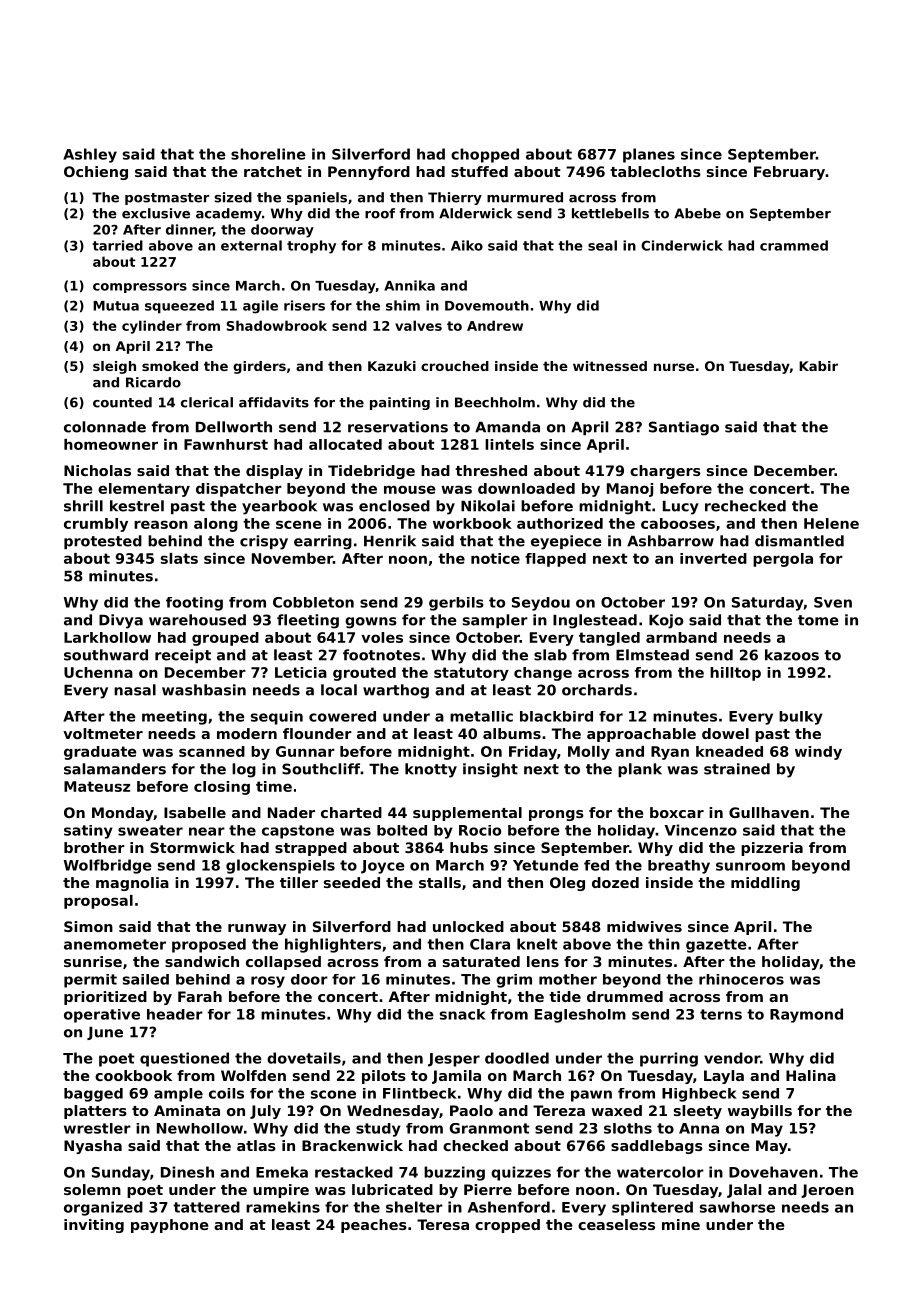 The width and height of the document is (924, 1308). Describe the element at coordinates (170, 1226) in the document. I see `payphone` at that location.
